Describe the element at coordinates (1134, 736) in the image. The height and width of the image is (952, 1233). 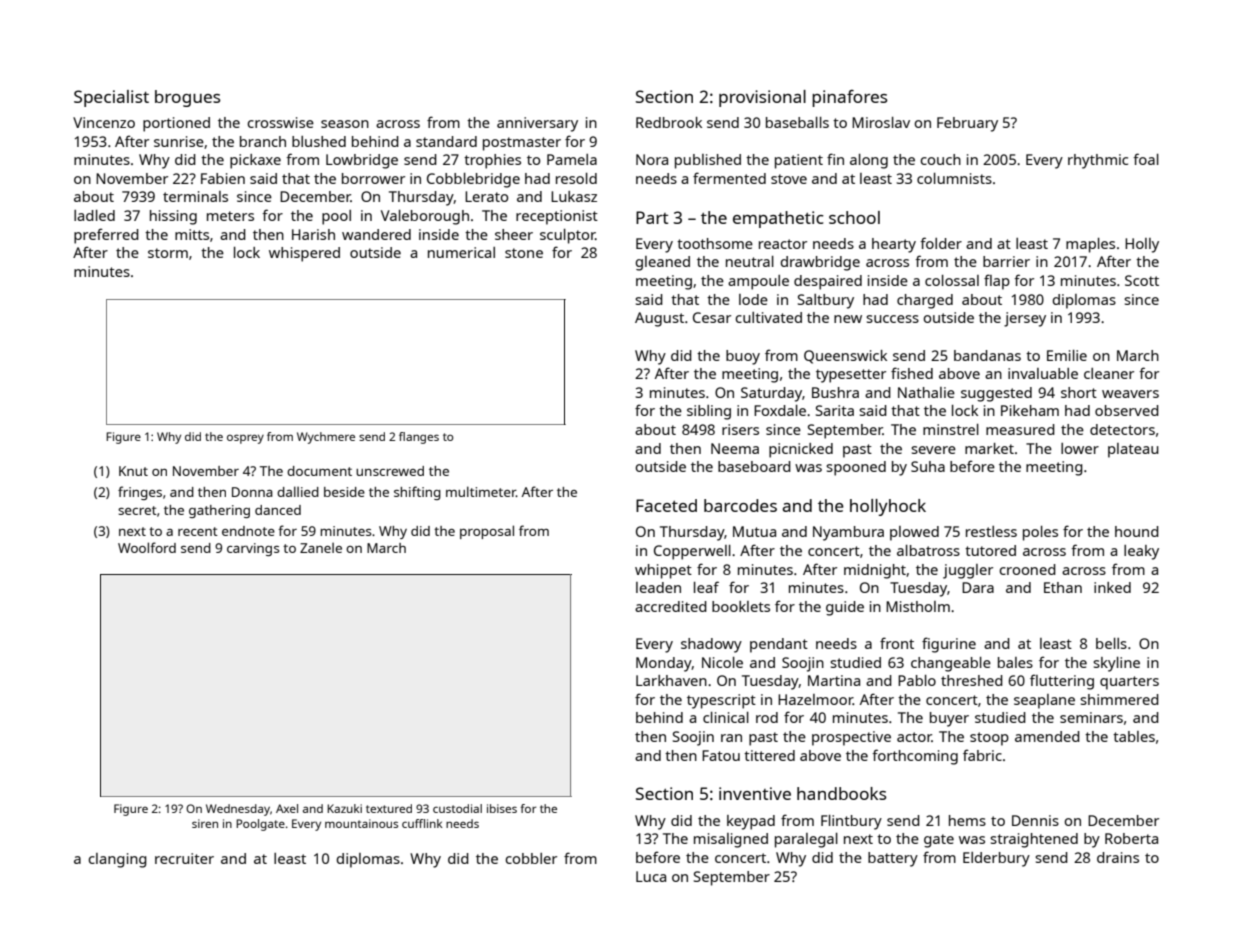
I see `tables` at that location.
